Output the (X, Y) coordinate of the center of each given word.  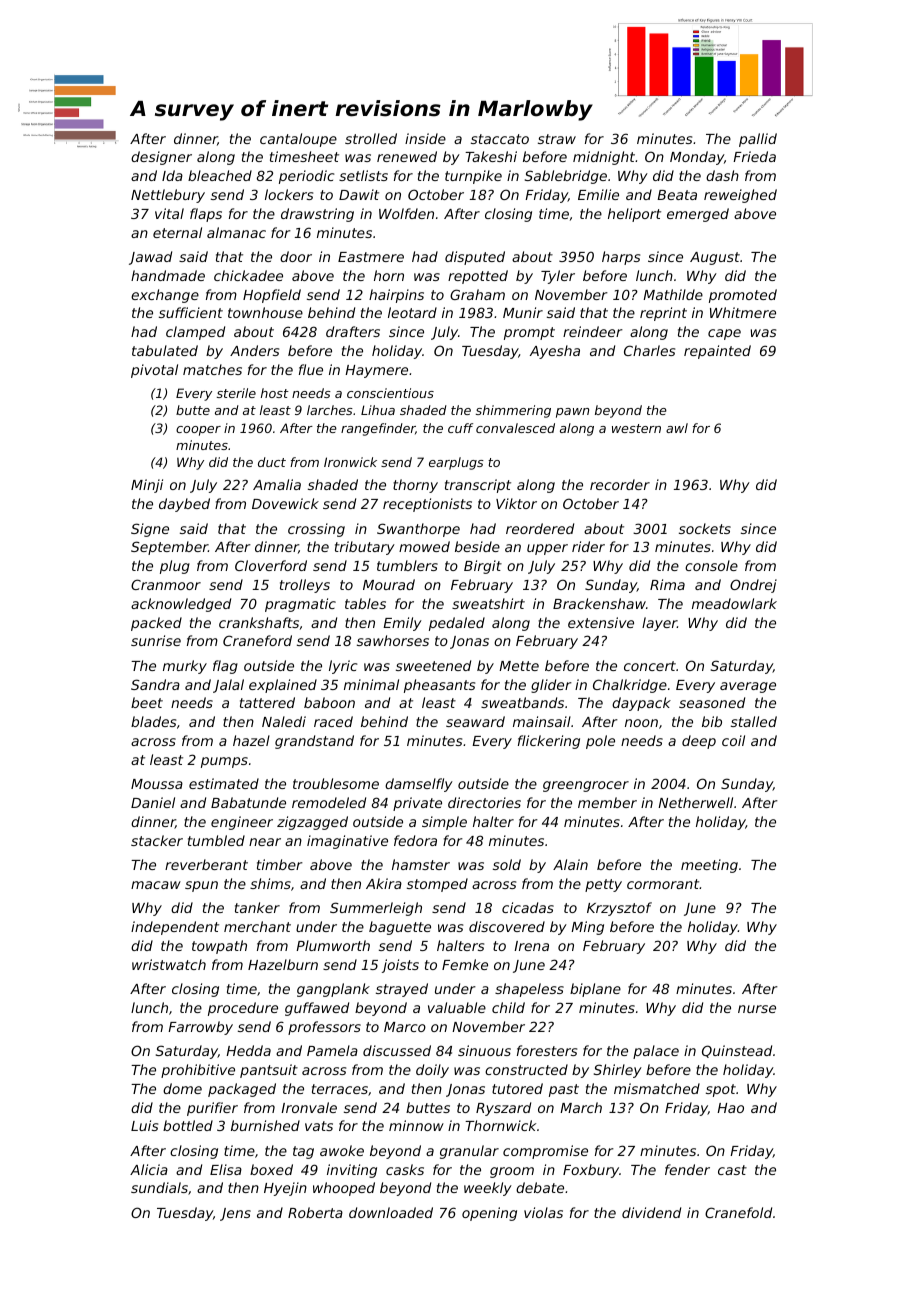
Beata (677, 195)
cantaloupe (298, 140)
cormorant (663, 884)
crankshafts (259, 622)
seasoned (712, 702)
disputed (475, 258)
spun (201, 886)
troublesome (336, 783)
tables (365, 603)
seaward (475, 721)
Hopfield (272, 296)
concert (650, 666)
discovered (507, 926)
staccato (500, 139)
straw (557, 139)
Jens (235, 1214)
